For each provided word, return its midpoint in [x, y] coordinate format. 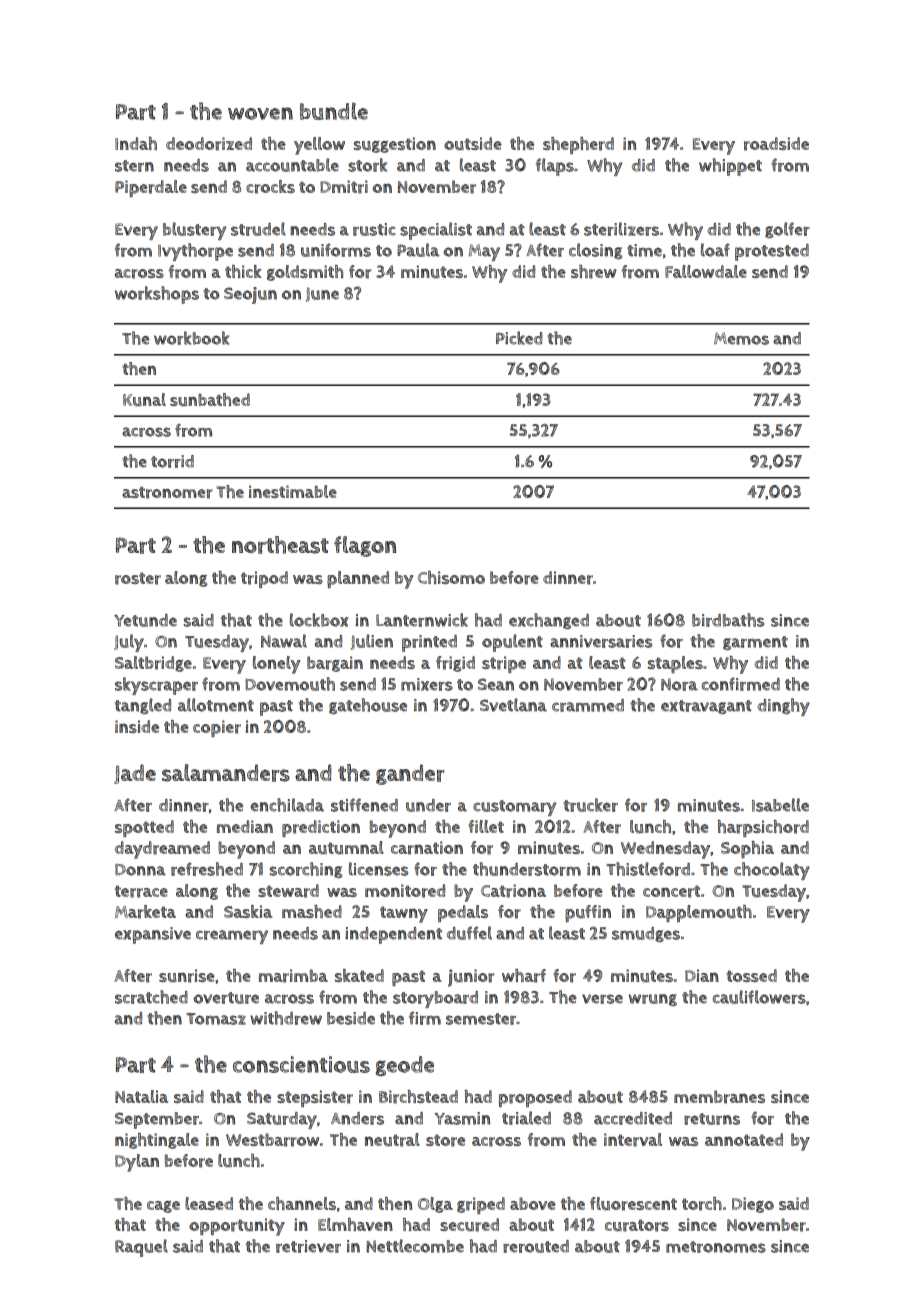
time [644, 250]
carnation [427, 848]
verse [602, 999]
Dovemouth [290, 684]
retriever [308, 1246]
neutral [392, 1140]
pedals [463, 913]
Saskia [248, 911]
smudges [646, 934]
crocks [270, 187]
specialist [436, 231]
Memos [741, 338]
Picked [519, 338]
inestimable [293, 491]
